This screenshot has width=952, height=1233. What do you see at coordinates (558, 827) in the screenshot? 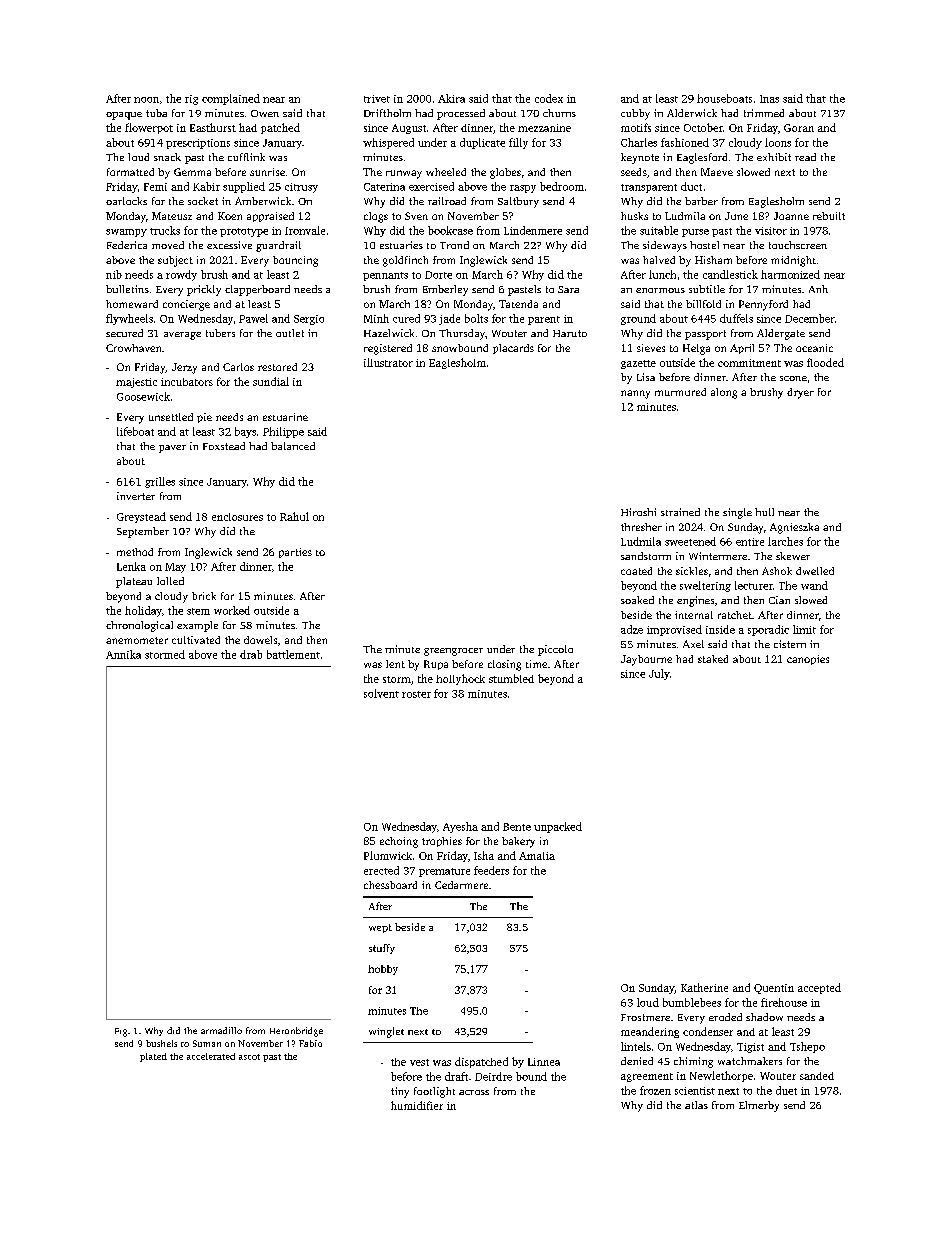
I see `unpacked` at bounding box center [558, 827].
